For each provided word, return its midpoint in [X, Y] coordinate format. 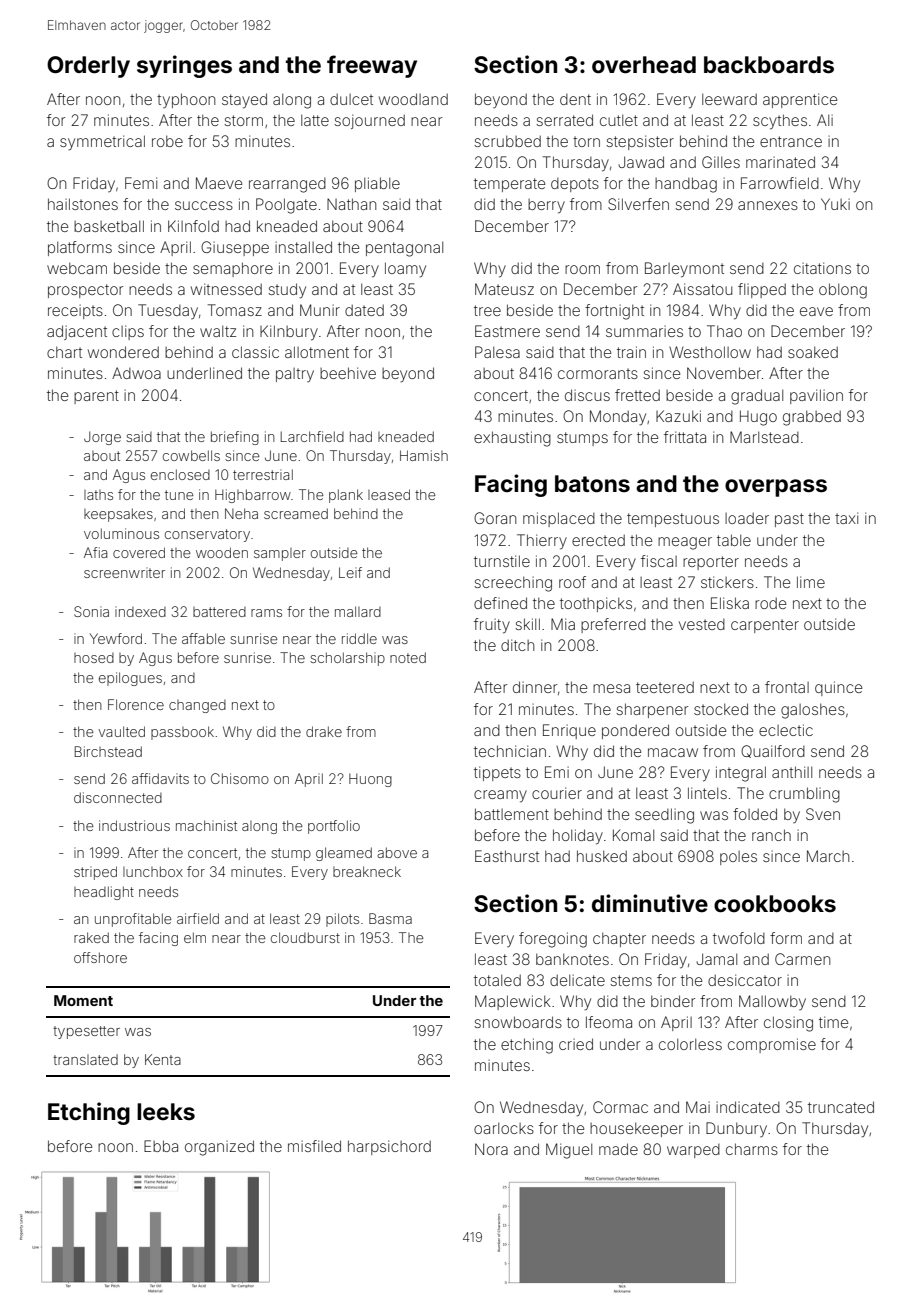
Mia [563, 624]
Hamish [424, 455]
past [789, 520]
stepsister [640, 142]
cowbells [191, 455]
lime [811, 582]
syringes [184, 66]
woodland [413, 99]
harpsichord [389, 1147]
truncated [841, 1107]
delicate [577, 980]
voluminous [121, 533]
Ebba [161, 1146]
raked [91, 937]
